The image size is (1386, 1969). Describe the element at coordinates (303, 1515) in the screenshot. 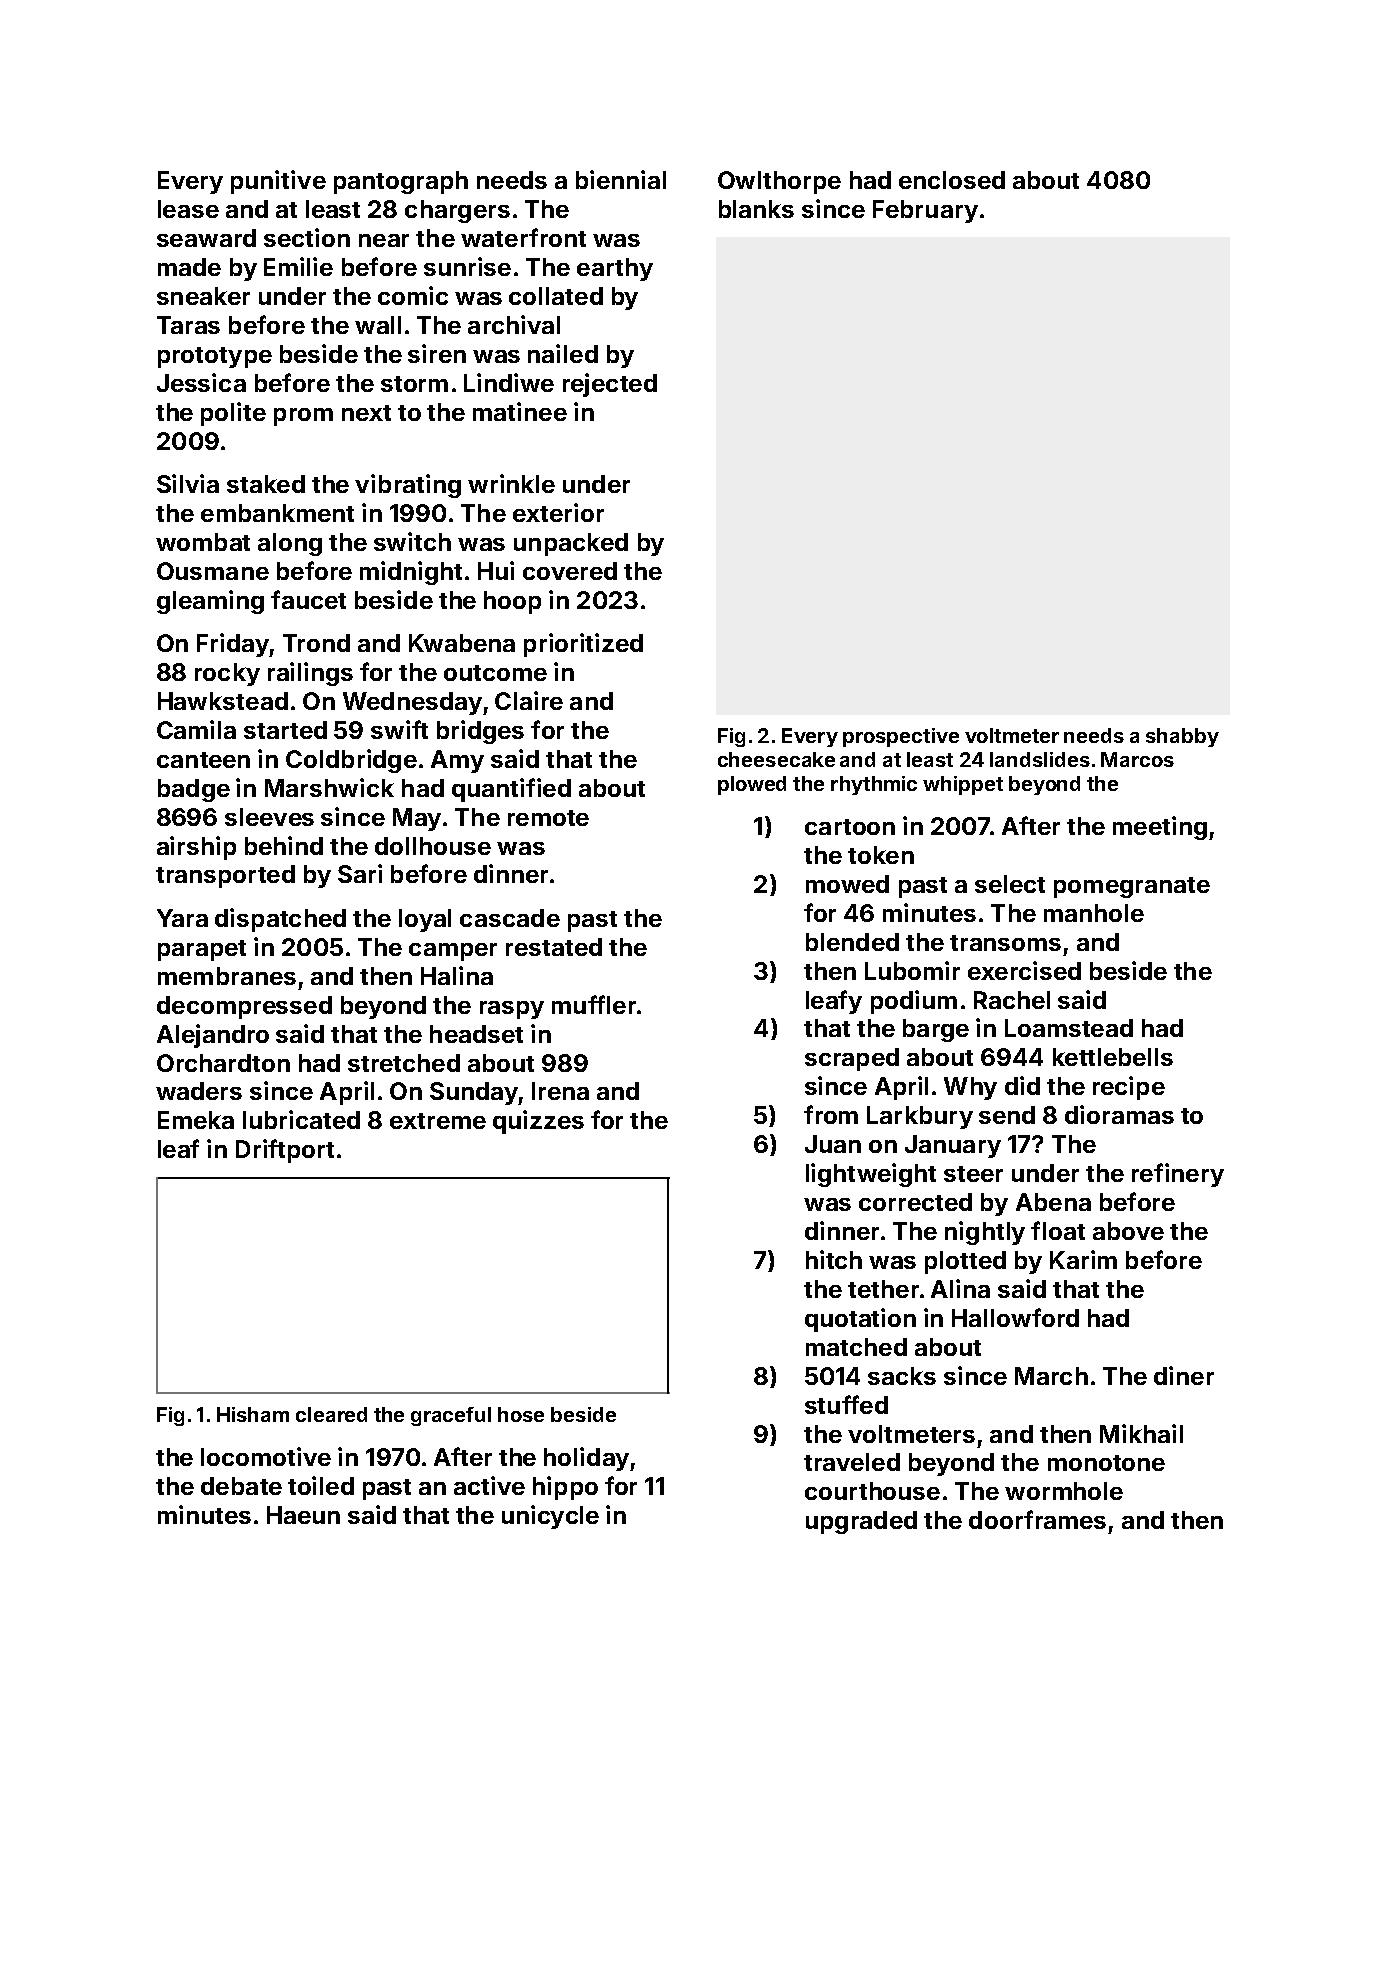

I see `Haeun` at that location.
